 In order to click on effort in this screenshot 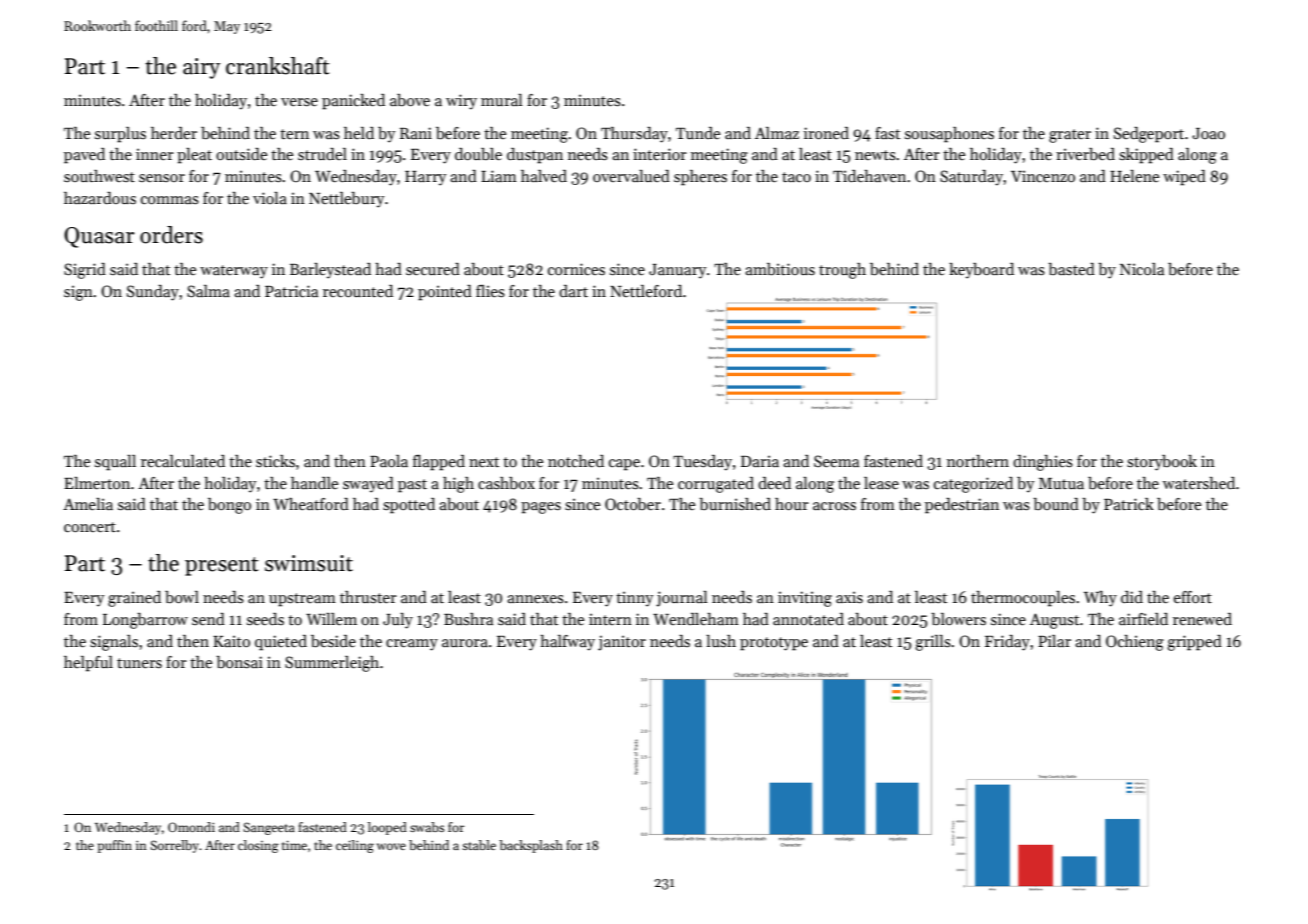, I will do `click(1193, 597)`.
